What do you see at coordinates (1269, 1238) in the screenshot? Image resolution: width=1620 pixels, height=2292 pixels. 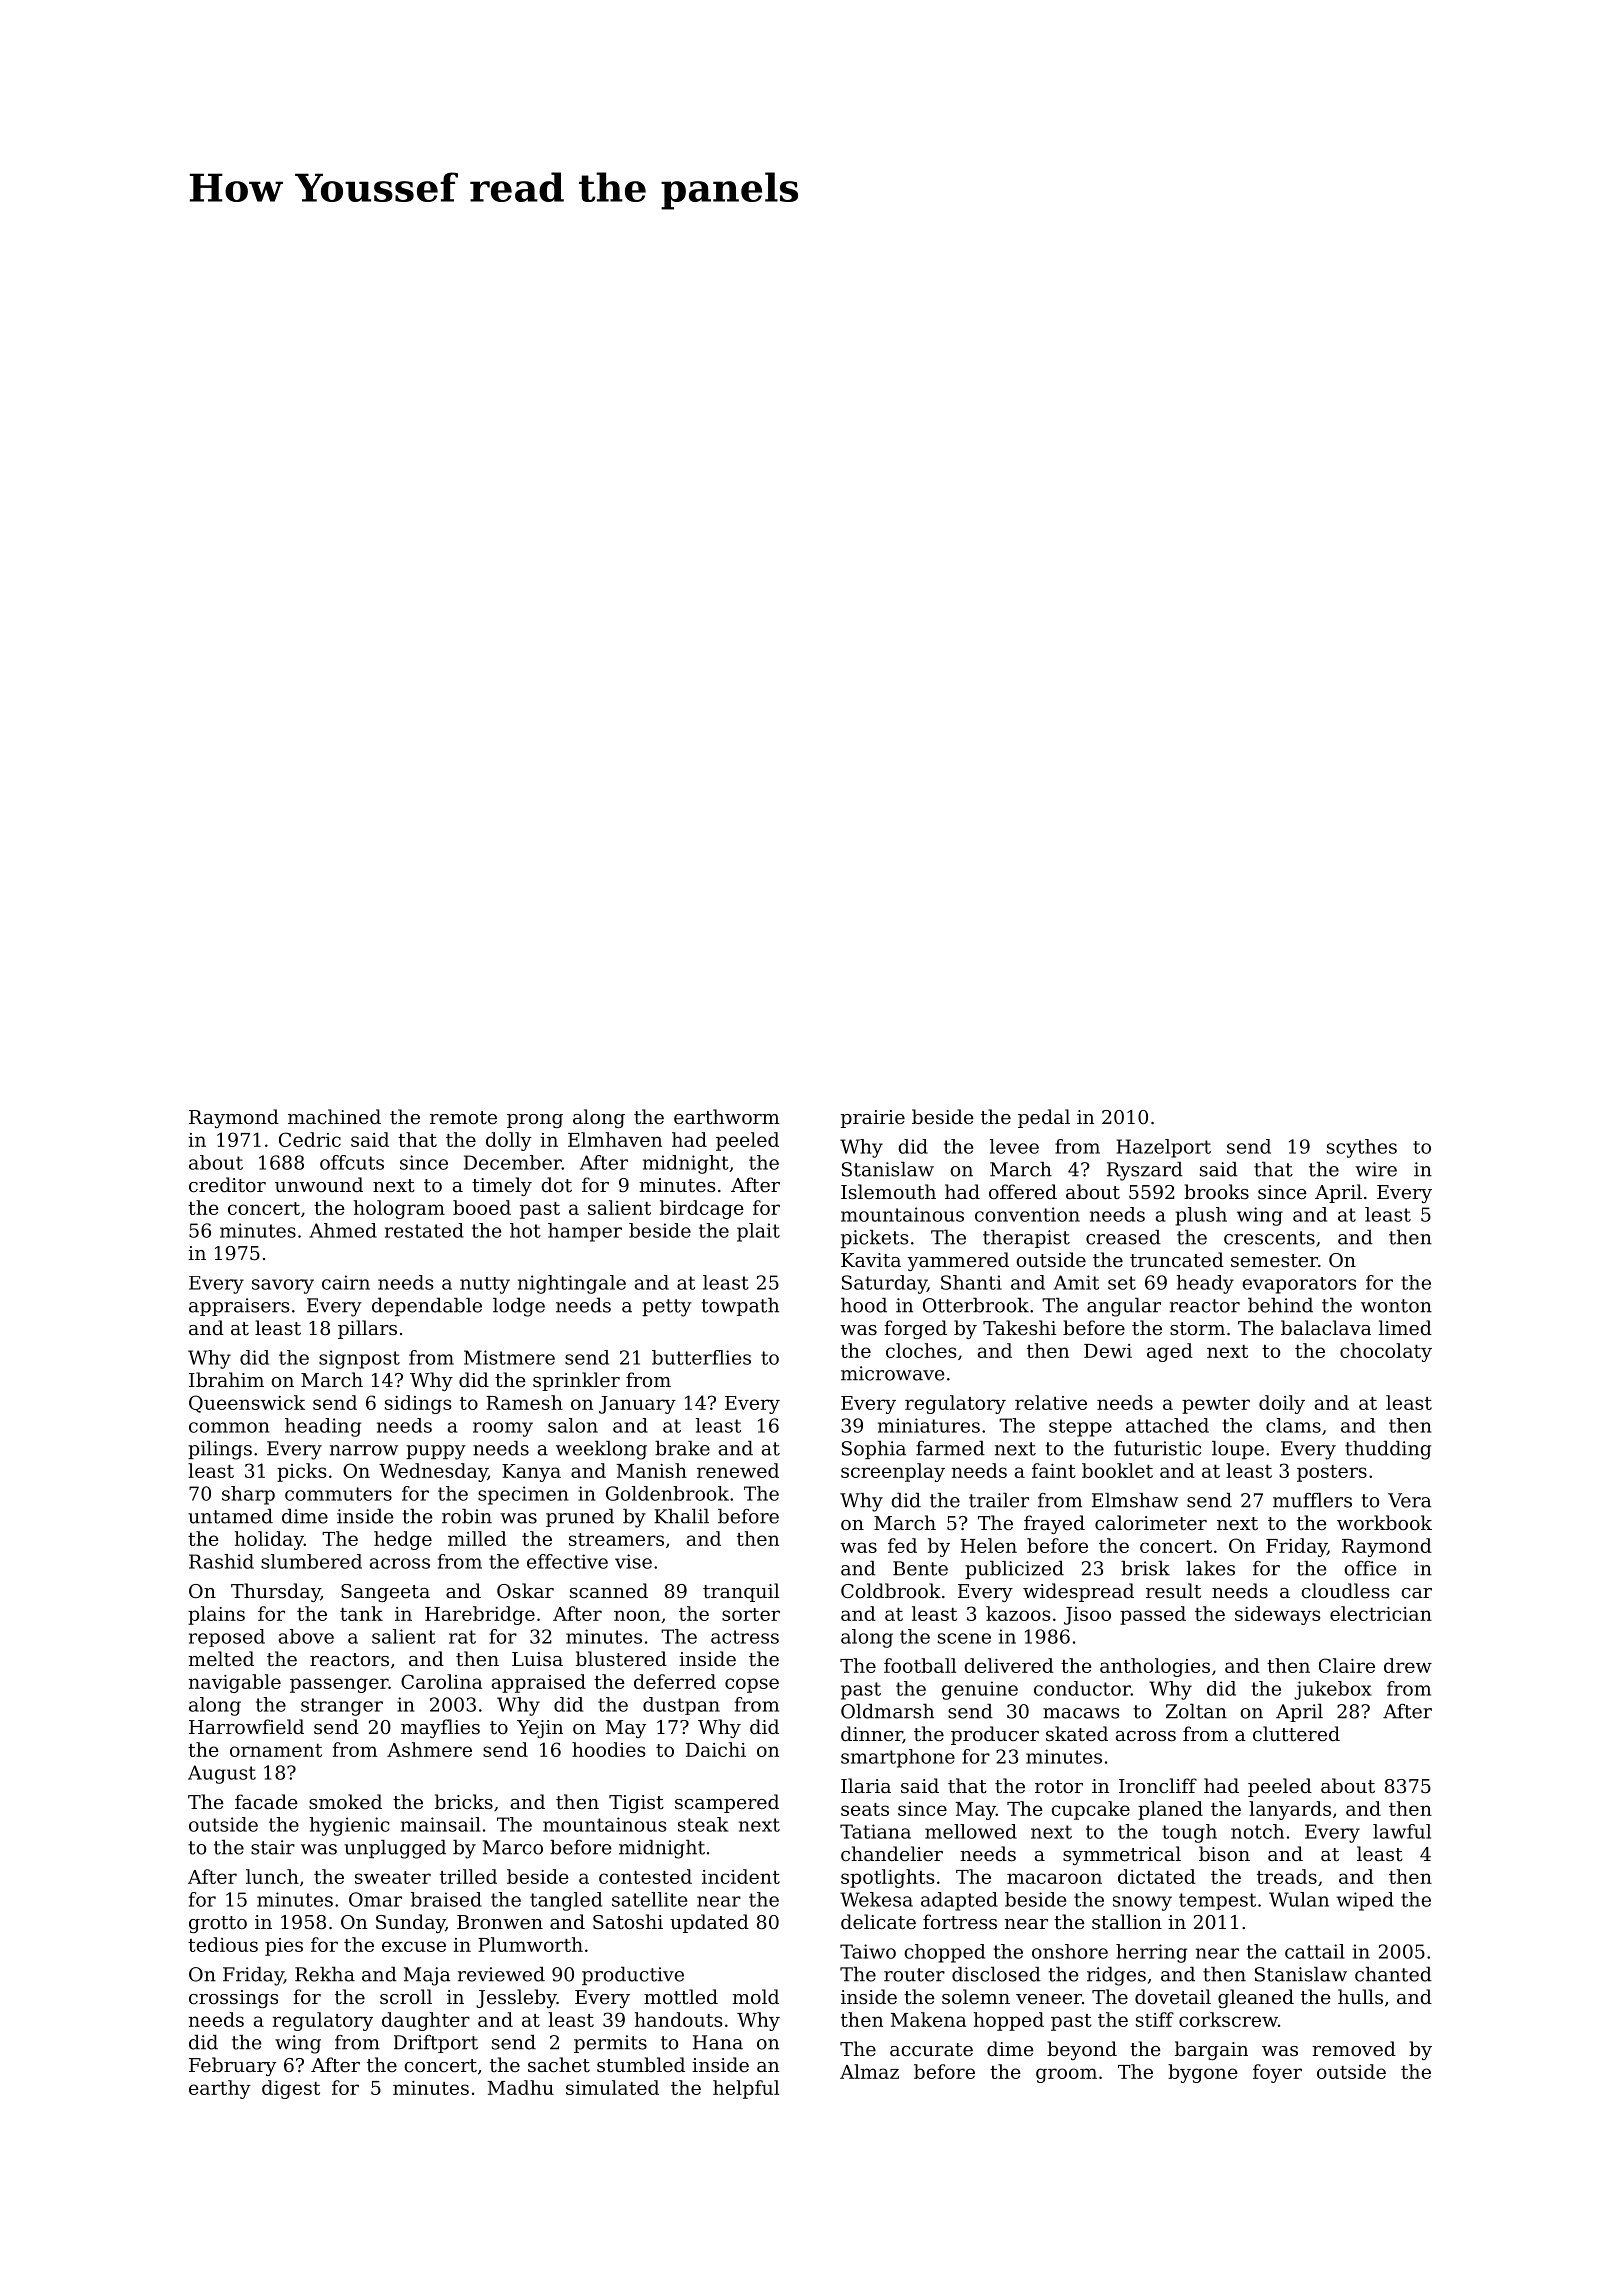 I see `crescents` at bounding box center [1269, 1238].
